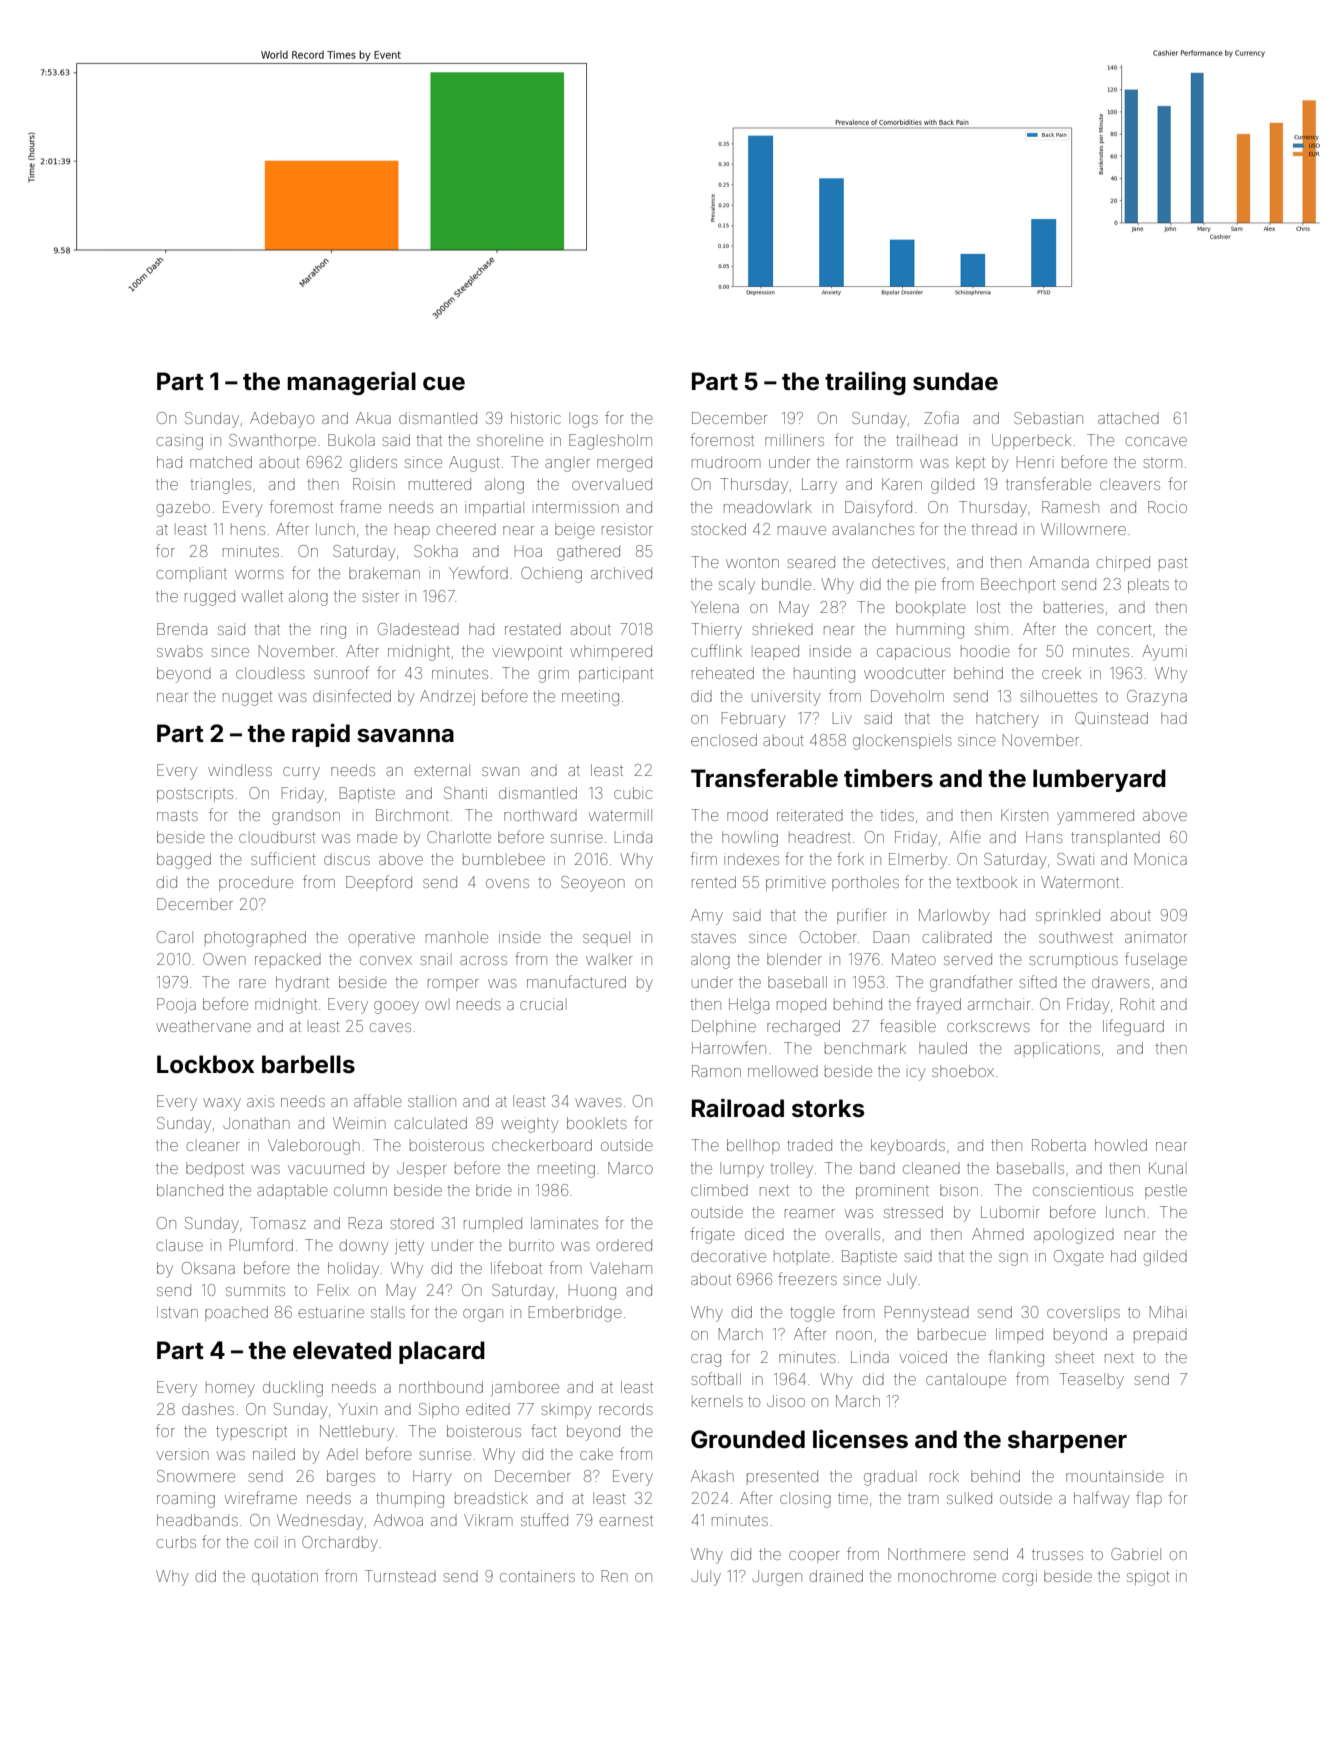 This screenshot has height=1739, width=1344. Describe the element at coordinates (621, 1268) in the screenshot. I see `Valeham` at that location.
